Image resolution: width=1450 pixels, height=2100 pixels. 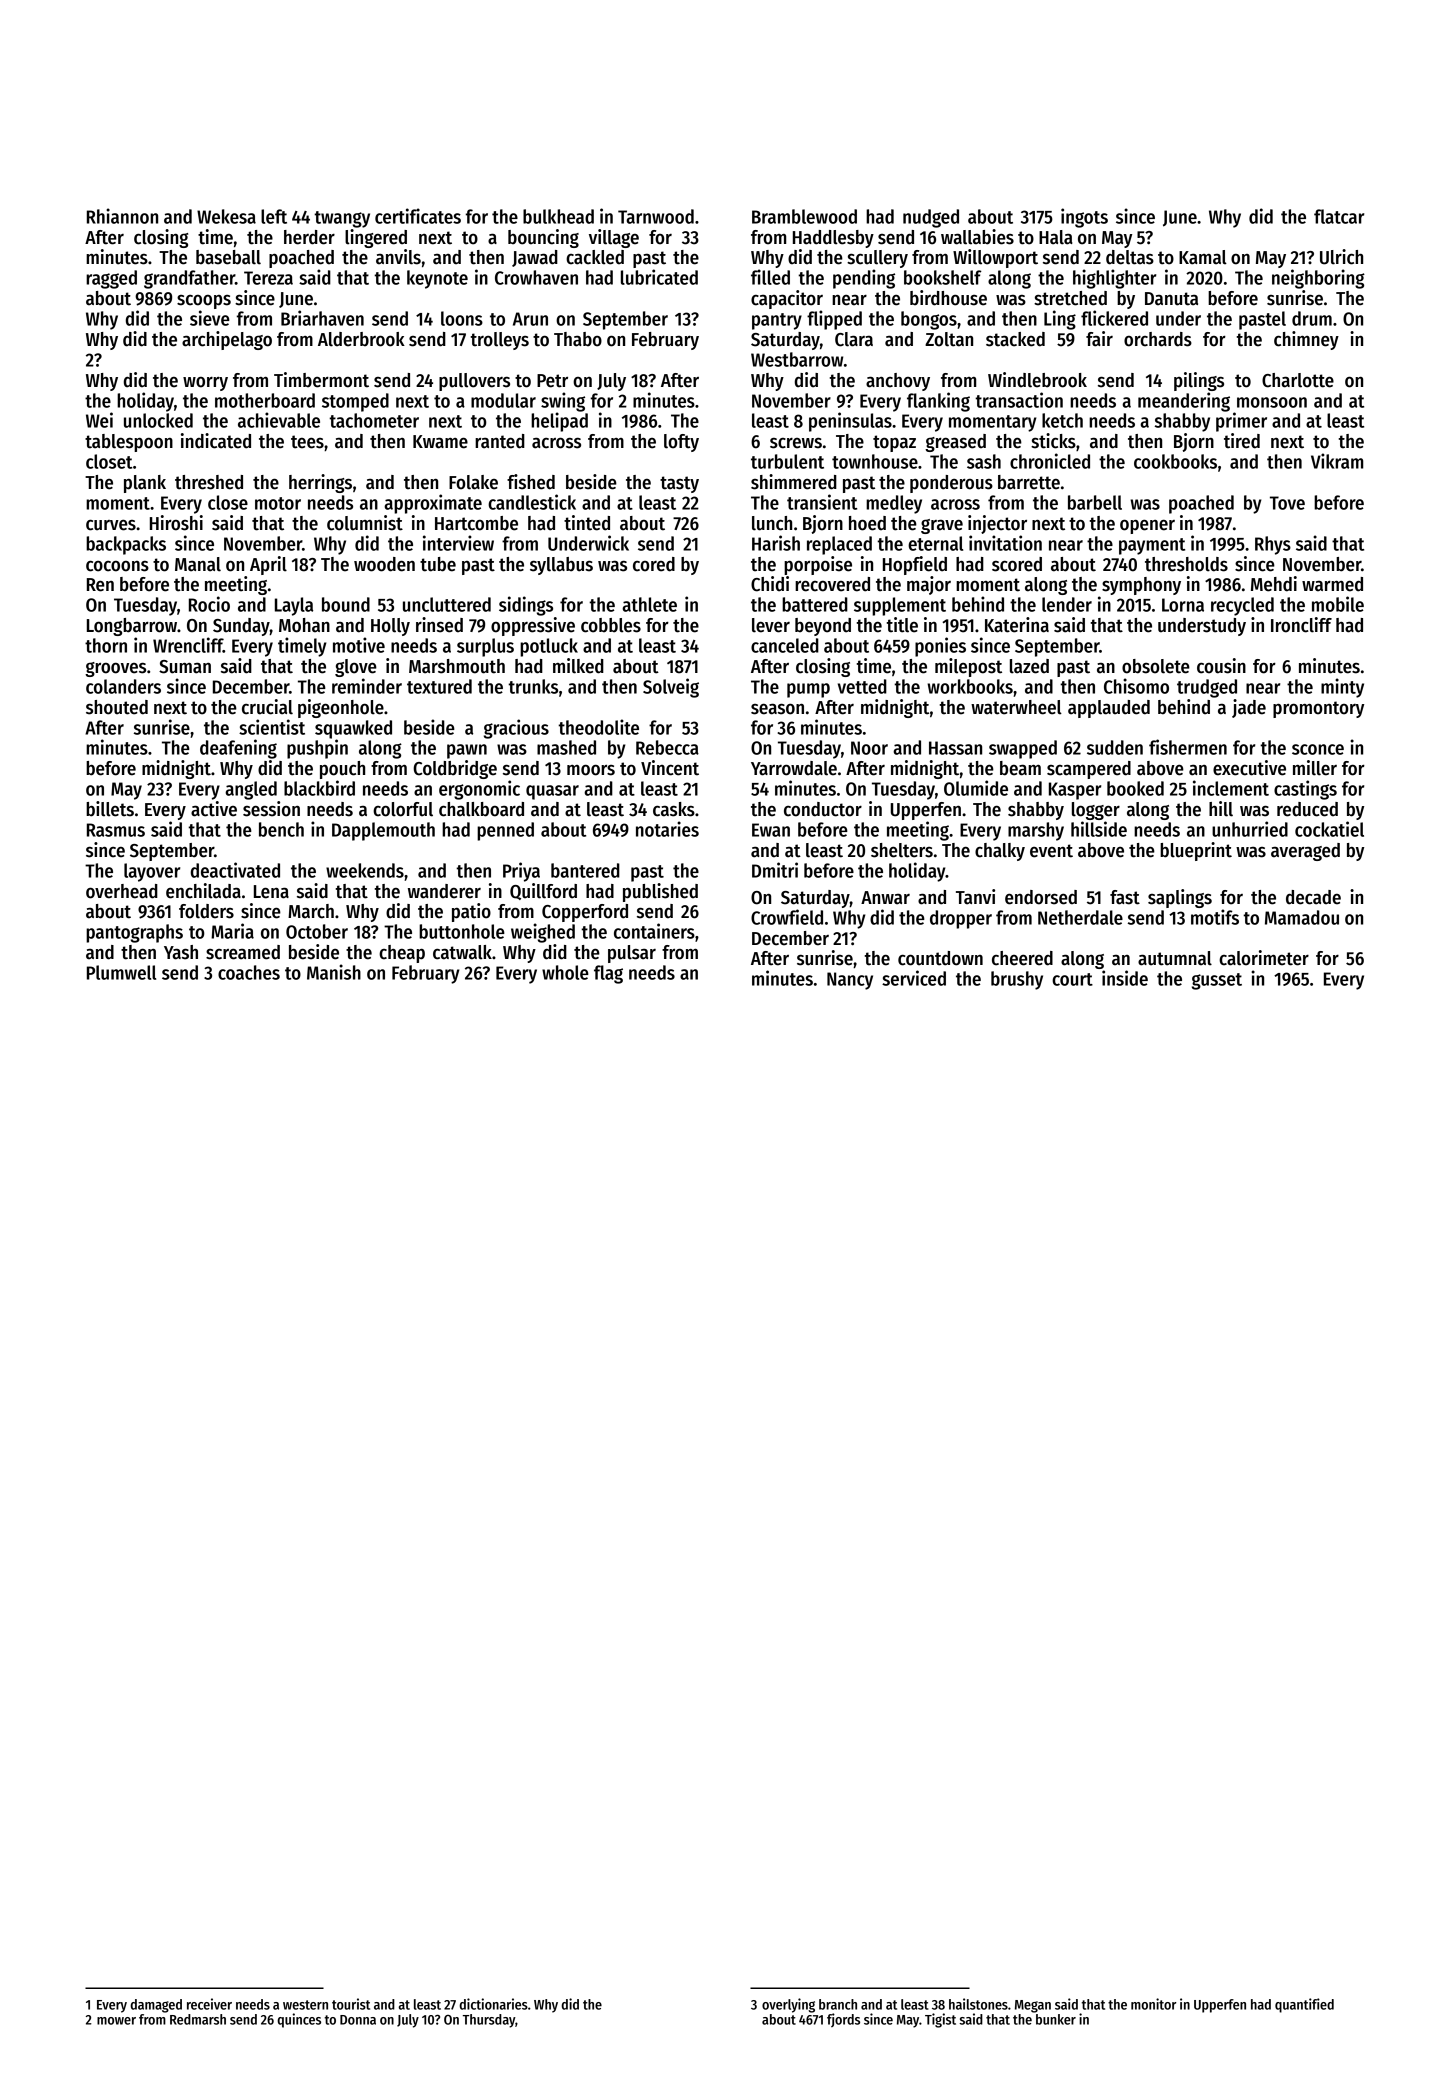 I want to click on tourist, so click(x=351, y=2004).
